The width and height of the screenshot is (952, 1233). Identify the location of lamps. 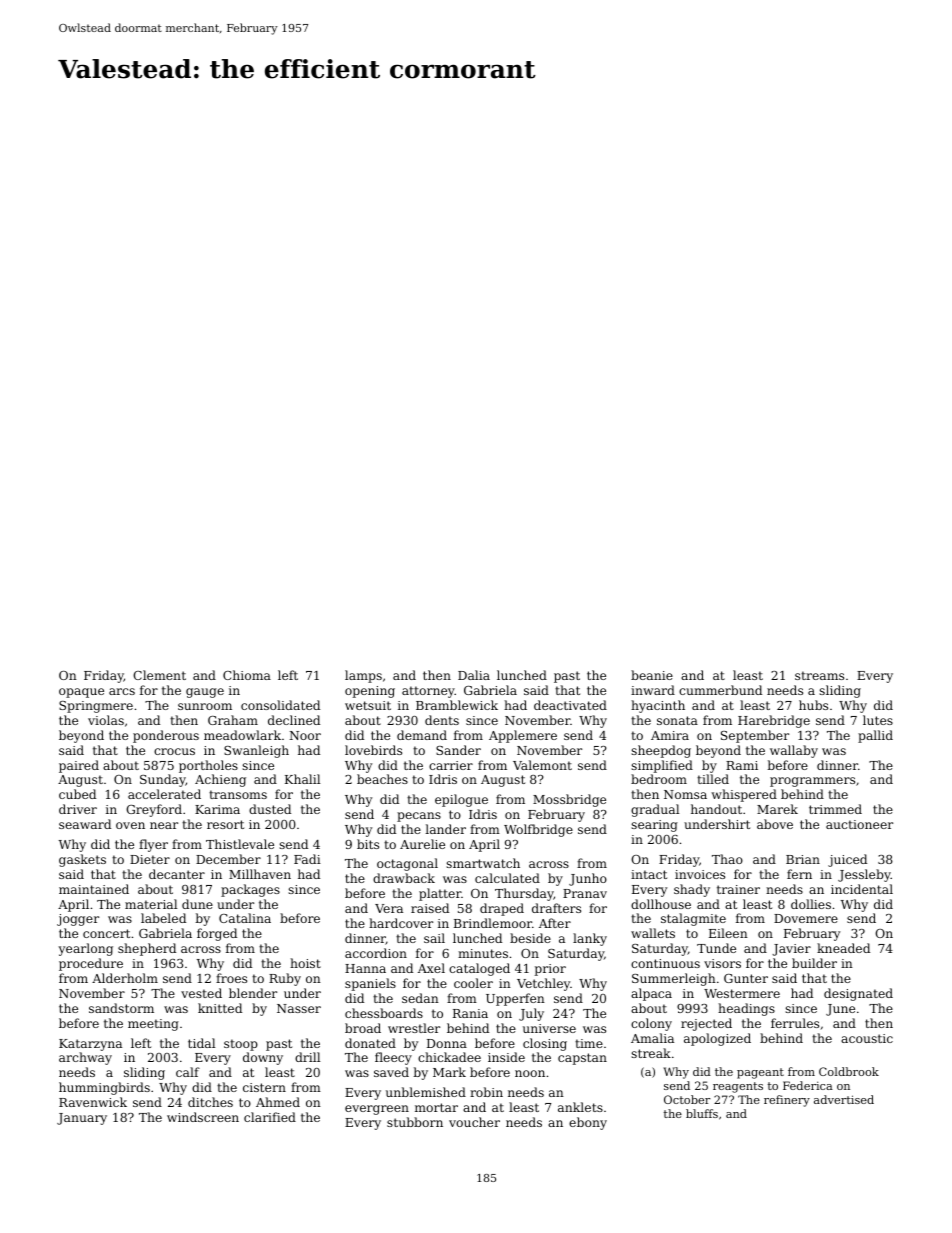
(363, 676).
